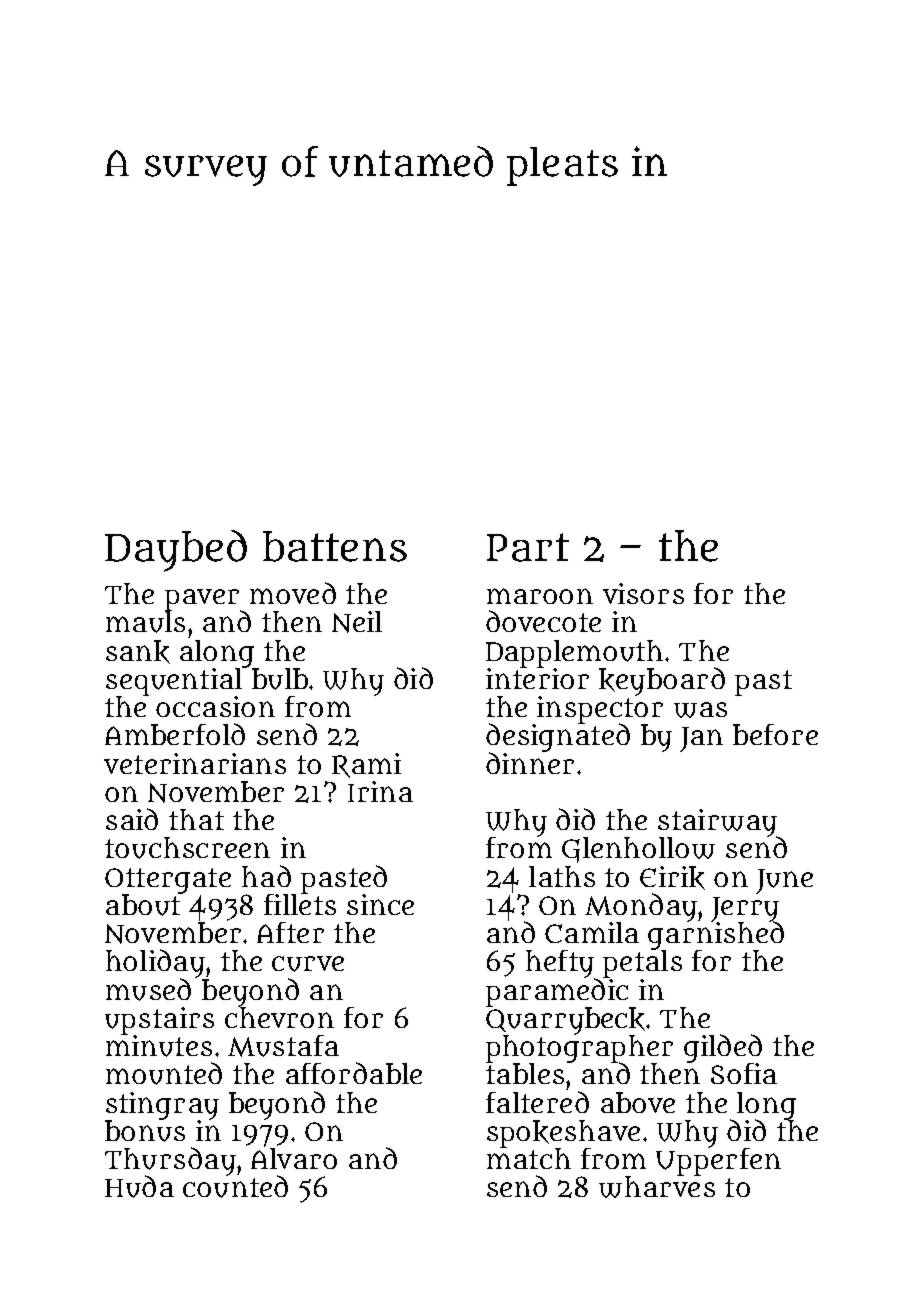 This screenshot has height=1311, width=924. What do you see at coordinates (643, 593) in the screenshot?
I see `visors` at bounding box center [643, 593].
